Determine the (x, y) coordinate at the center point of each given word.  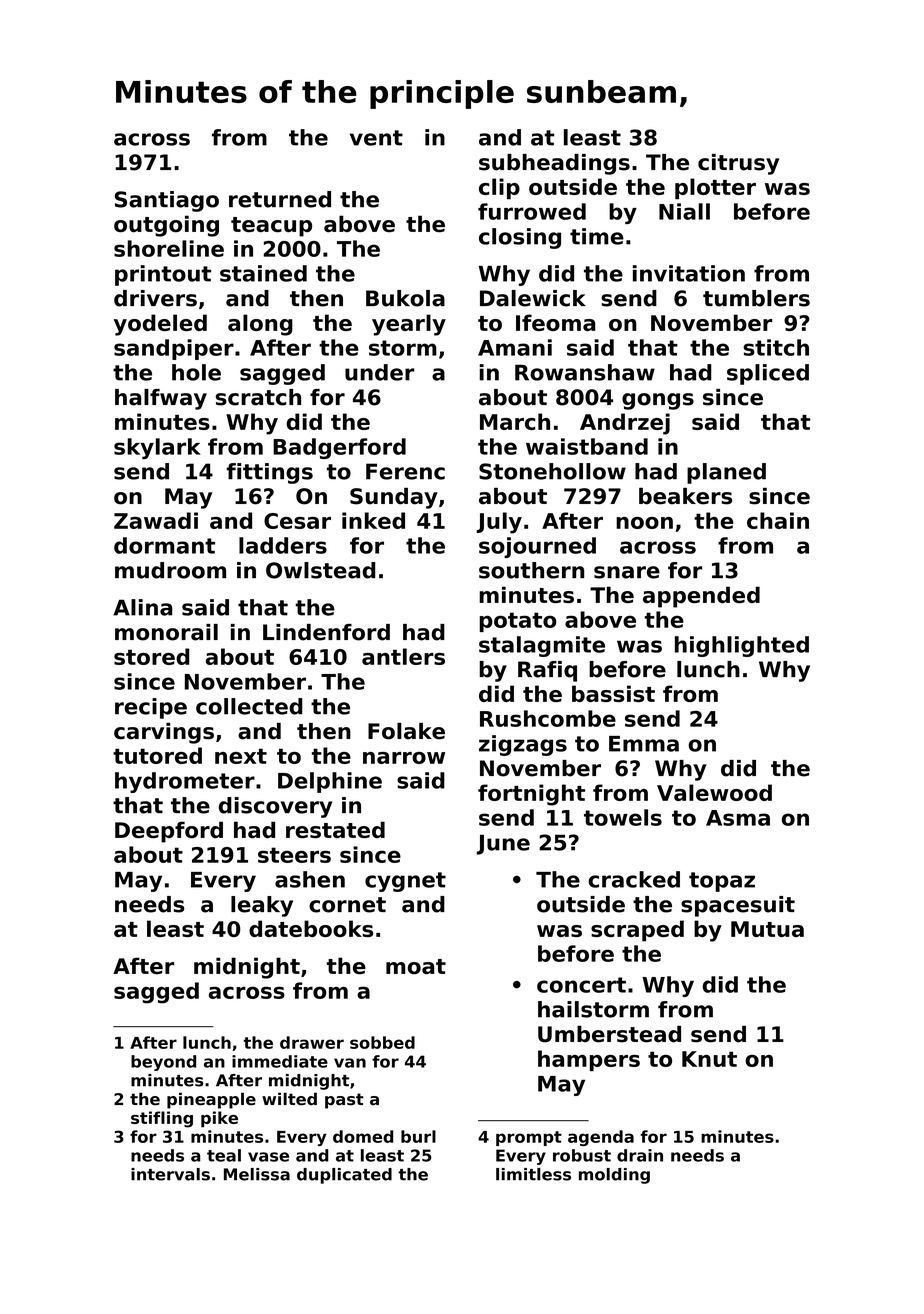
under (380, 372)
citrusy (738, 164)
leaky (262, 906)
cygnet (405, 882)
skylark (157, 448)
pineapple (211, 1100)
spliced (768, 374)
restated (335, 829)
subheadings (554, 164)
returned (280, 199)
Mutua (767, 929)
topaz (722, 882)
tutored (157, 755)
